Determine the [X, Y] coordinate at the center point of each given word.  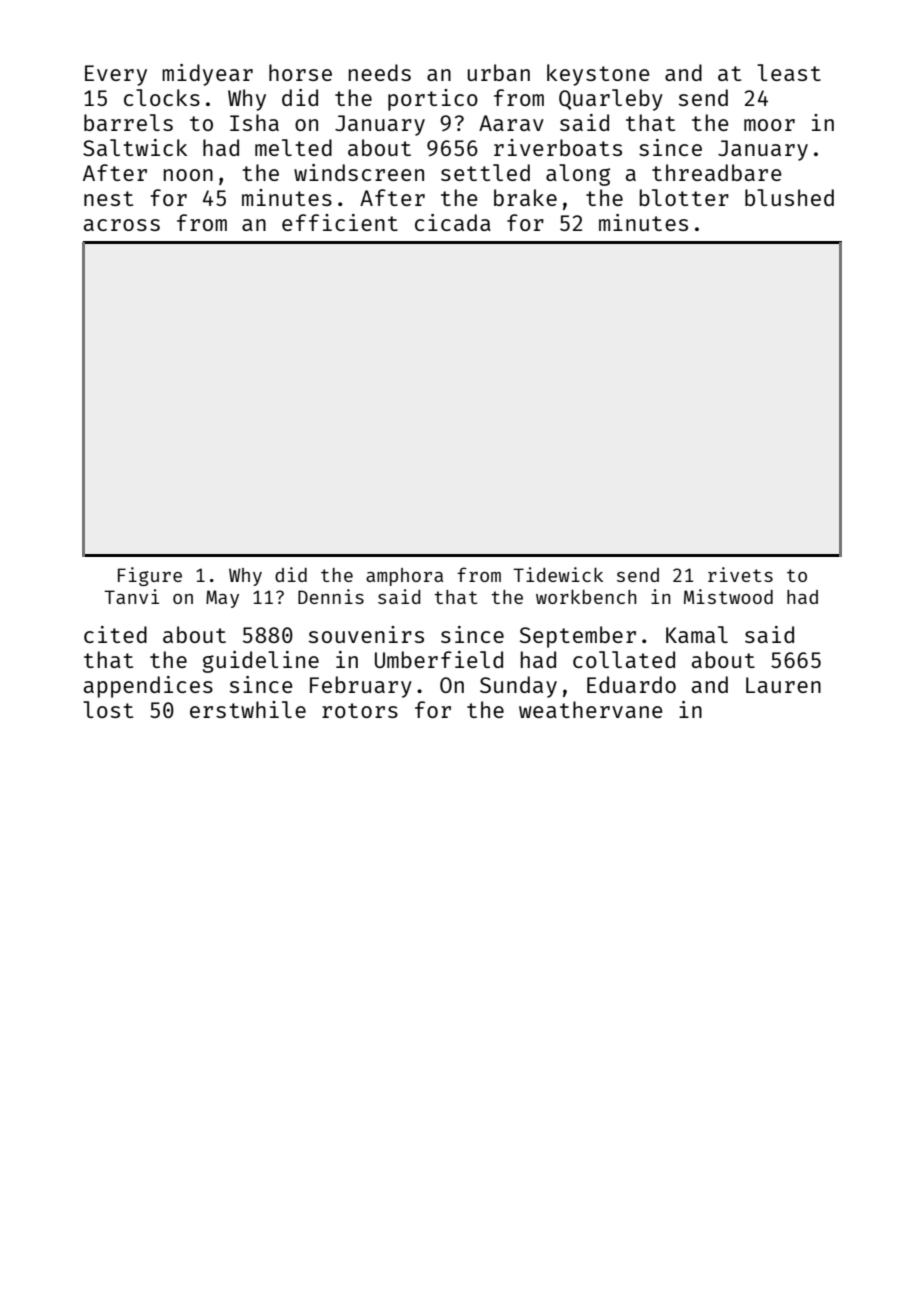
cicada [453, 222]
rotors [360, 710]
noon [188, 175]
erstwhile [248, 709]
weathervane [591, 709]
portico [433, 100]
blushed [789, 197]
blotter [684, 197]
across [122, 225]
